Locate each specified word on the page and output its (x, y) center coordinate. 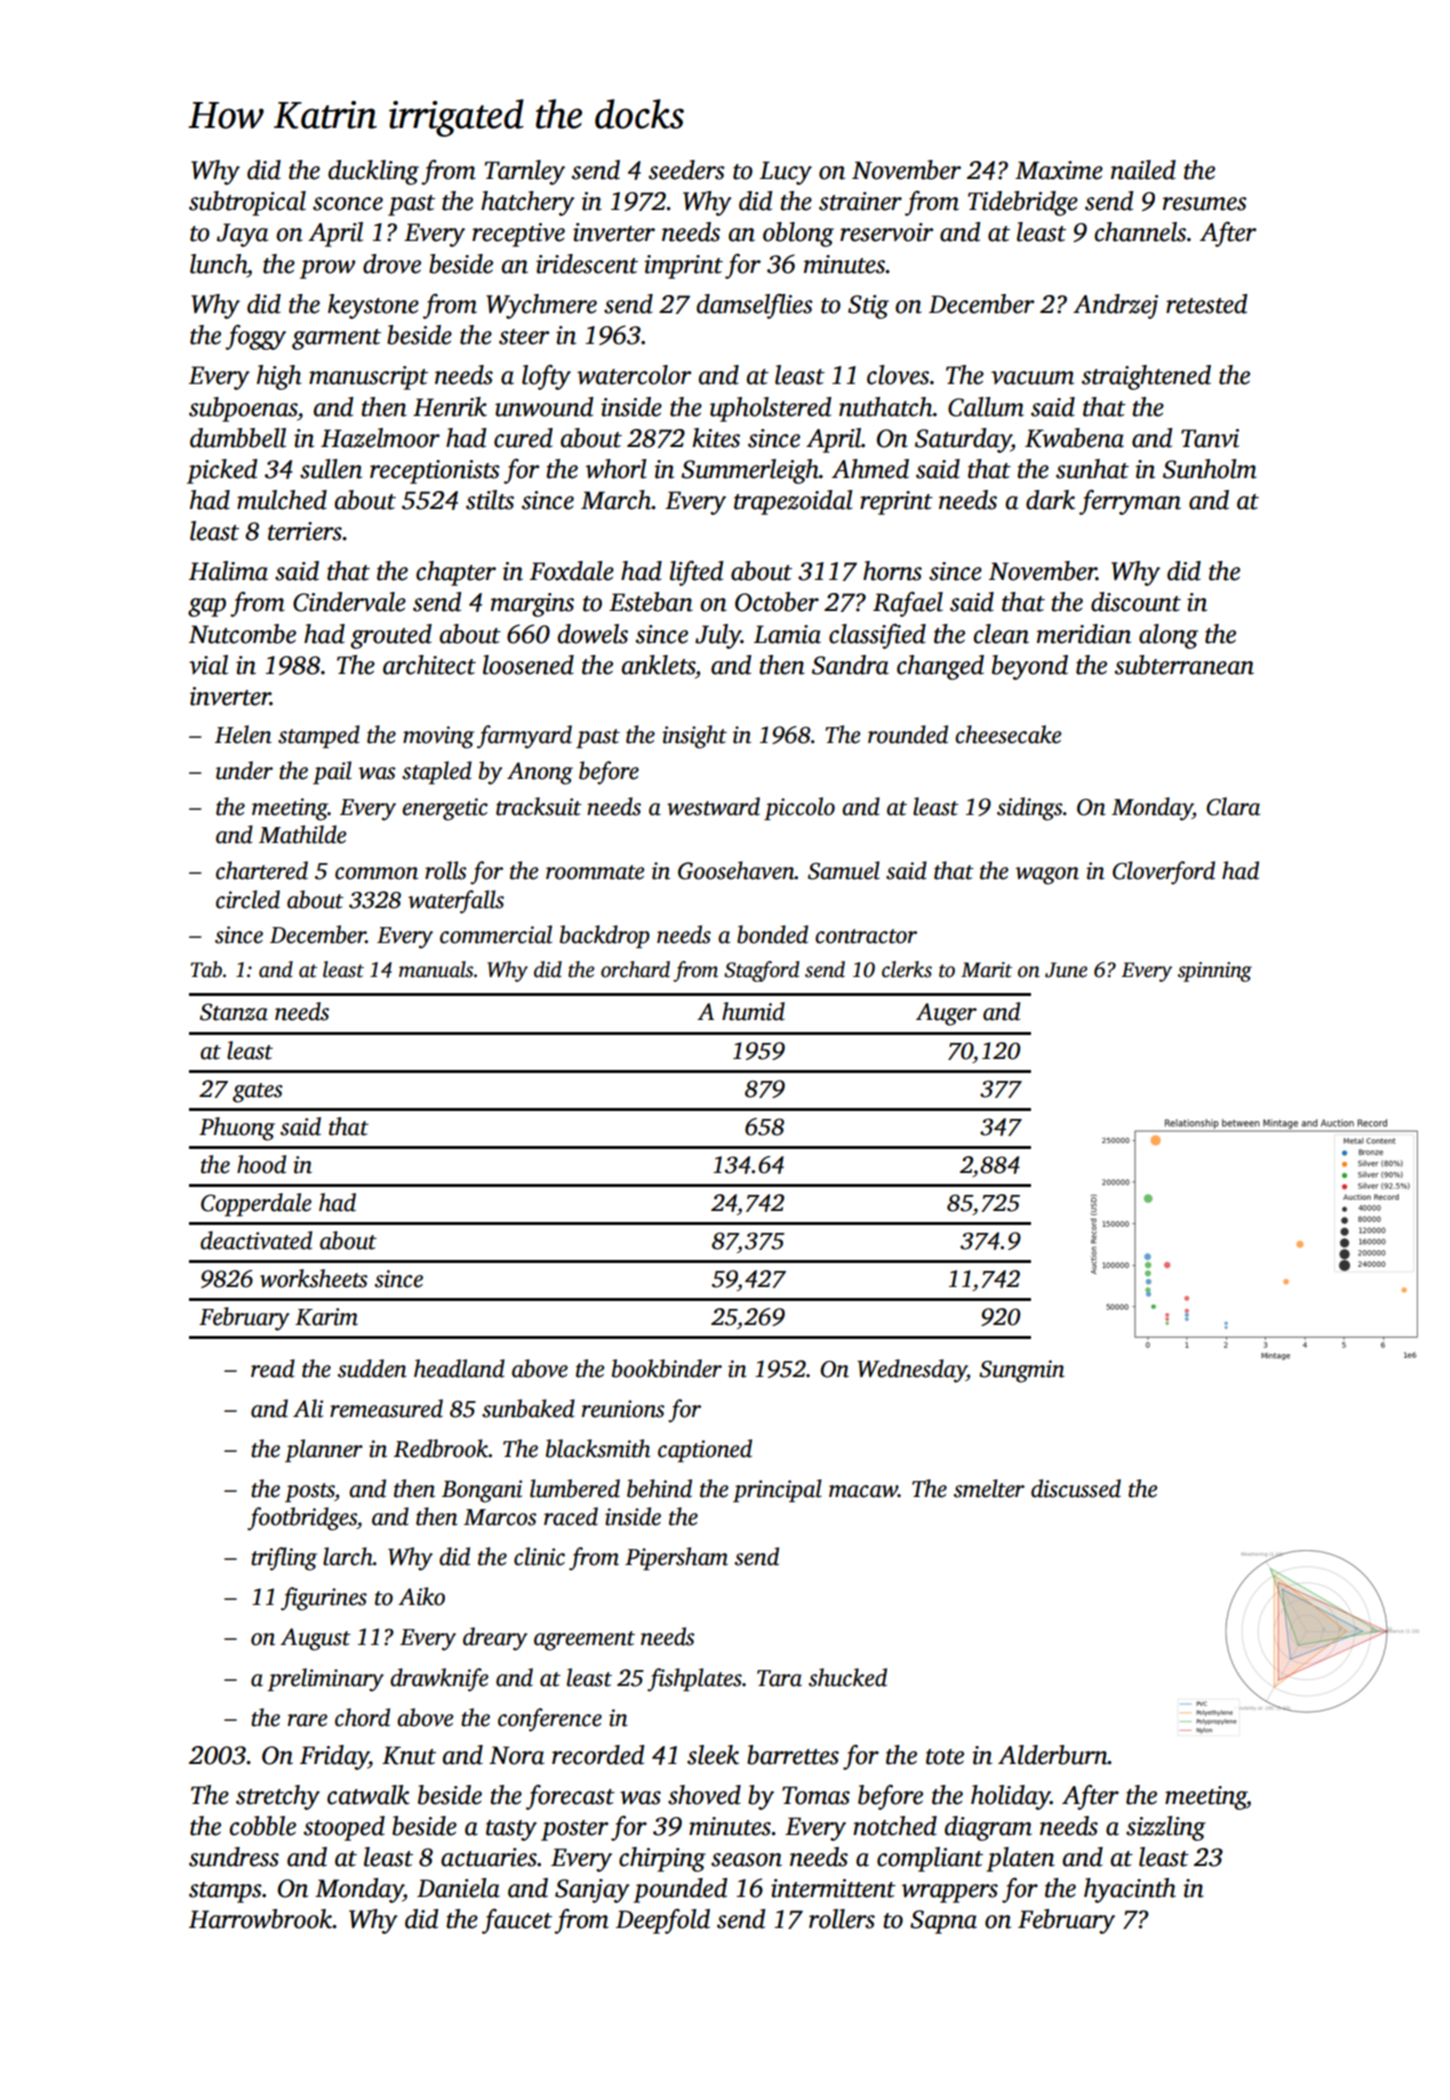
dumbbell (238, 438)
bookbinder (667, 1368)
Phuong (237, 1129)
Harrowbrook (261, 1919)
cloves (898, 375)
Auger (946, 1014)
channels (1140, 232)
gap (207, 607)
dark (1050, 500)
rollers (842, 1919)
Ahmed (870, 469)
